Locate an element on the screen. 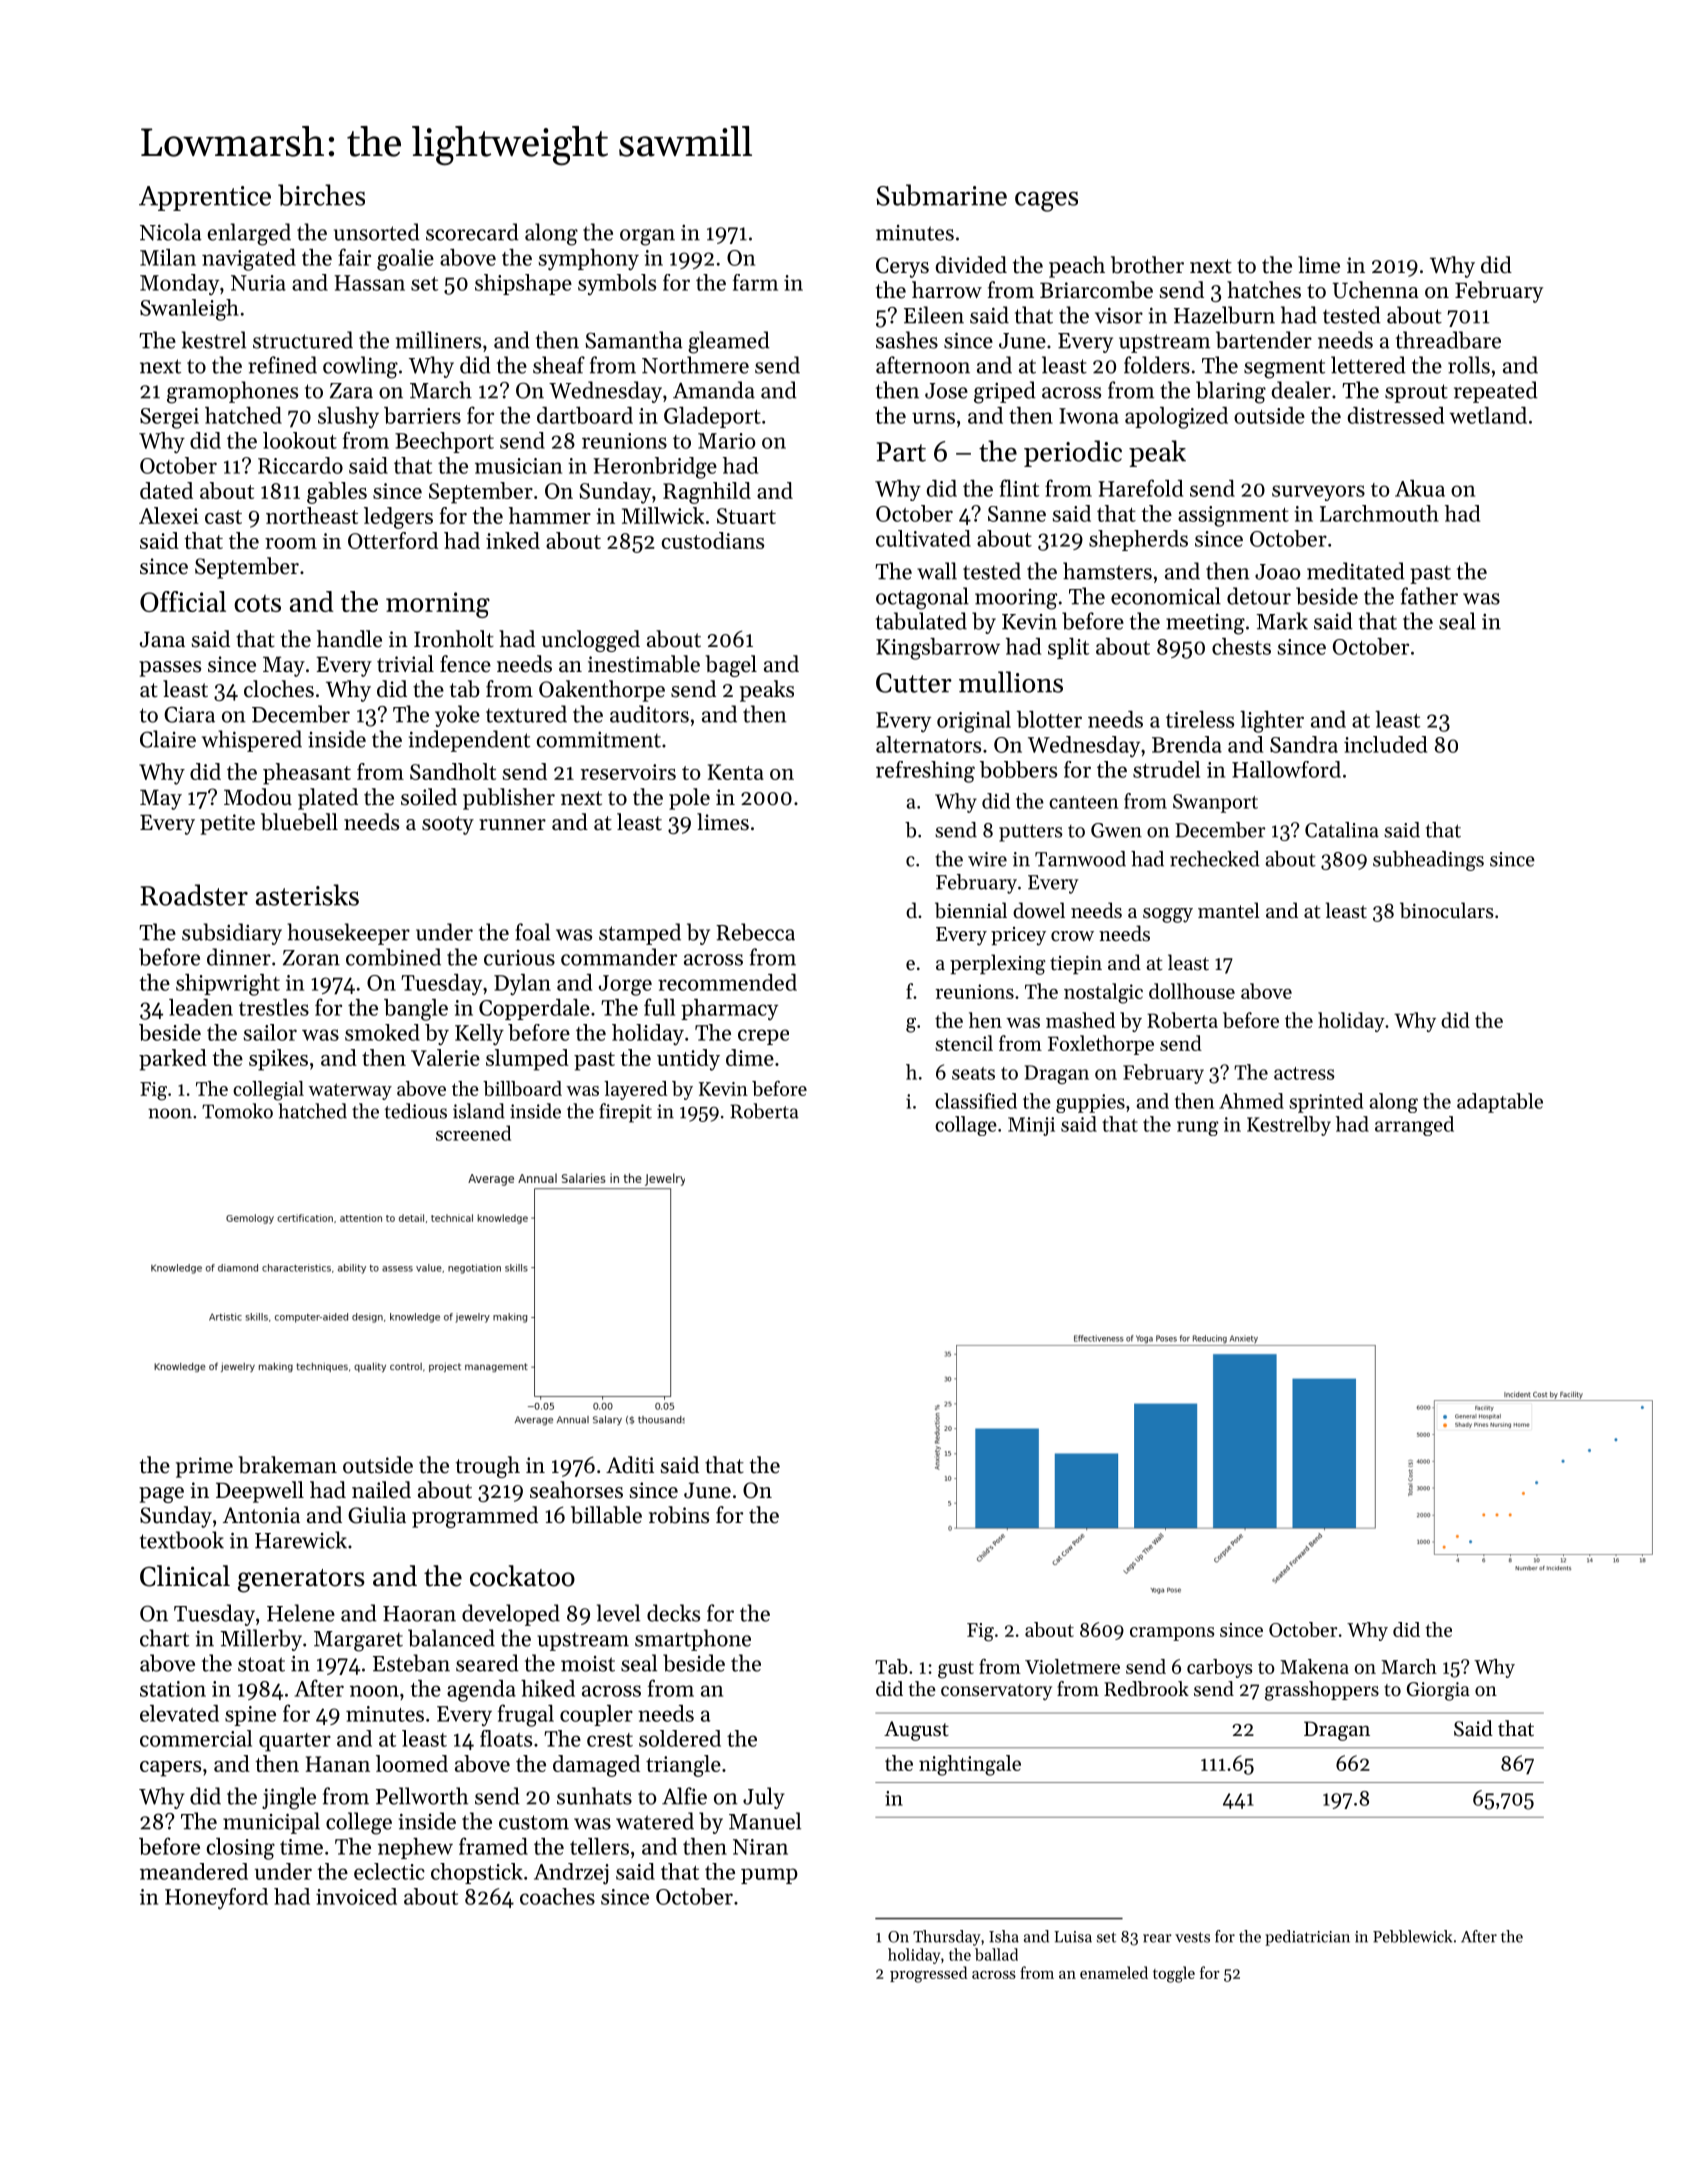 The image size is (1683, 2178). Uchenna is located at coordinates (1375, 290).
